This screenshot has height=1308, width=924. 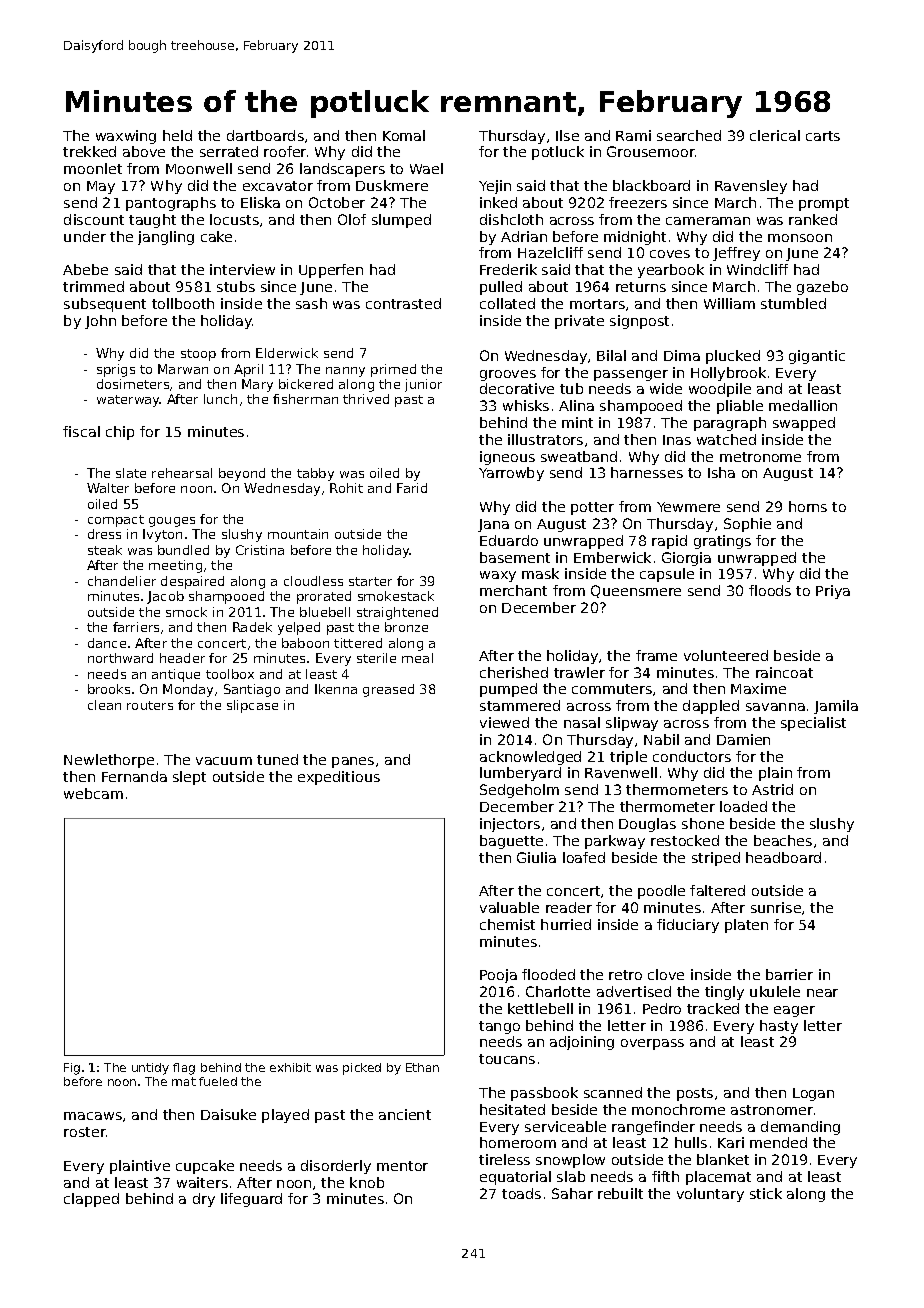 What do you see at coordinates (582, 722) in the screenshot?
I see `nasal` at bounding box center [582, 722].
